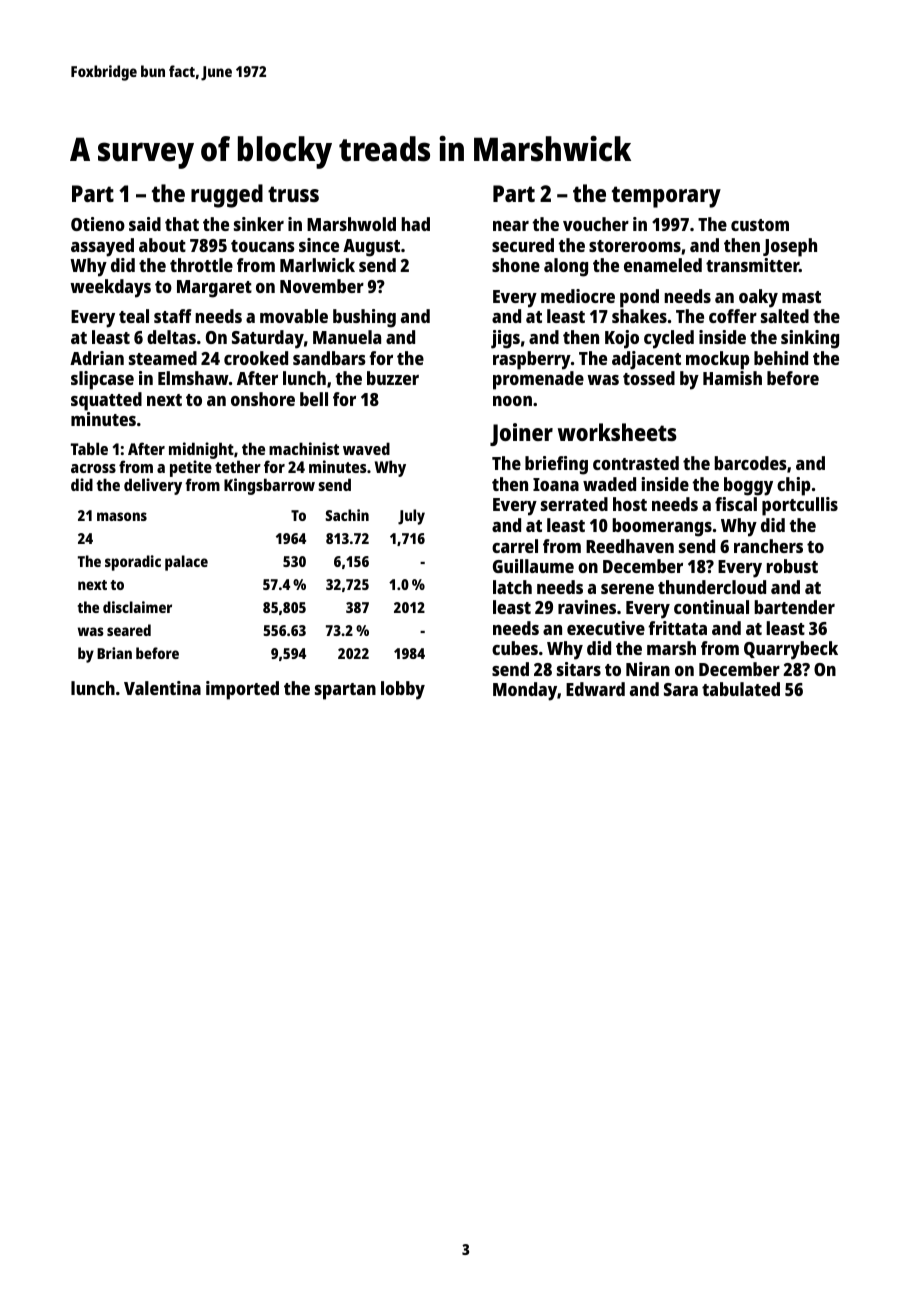 The width and height of the image is (924, 1311). I want to click on thundercloud, so click(712, 587).
